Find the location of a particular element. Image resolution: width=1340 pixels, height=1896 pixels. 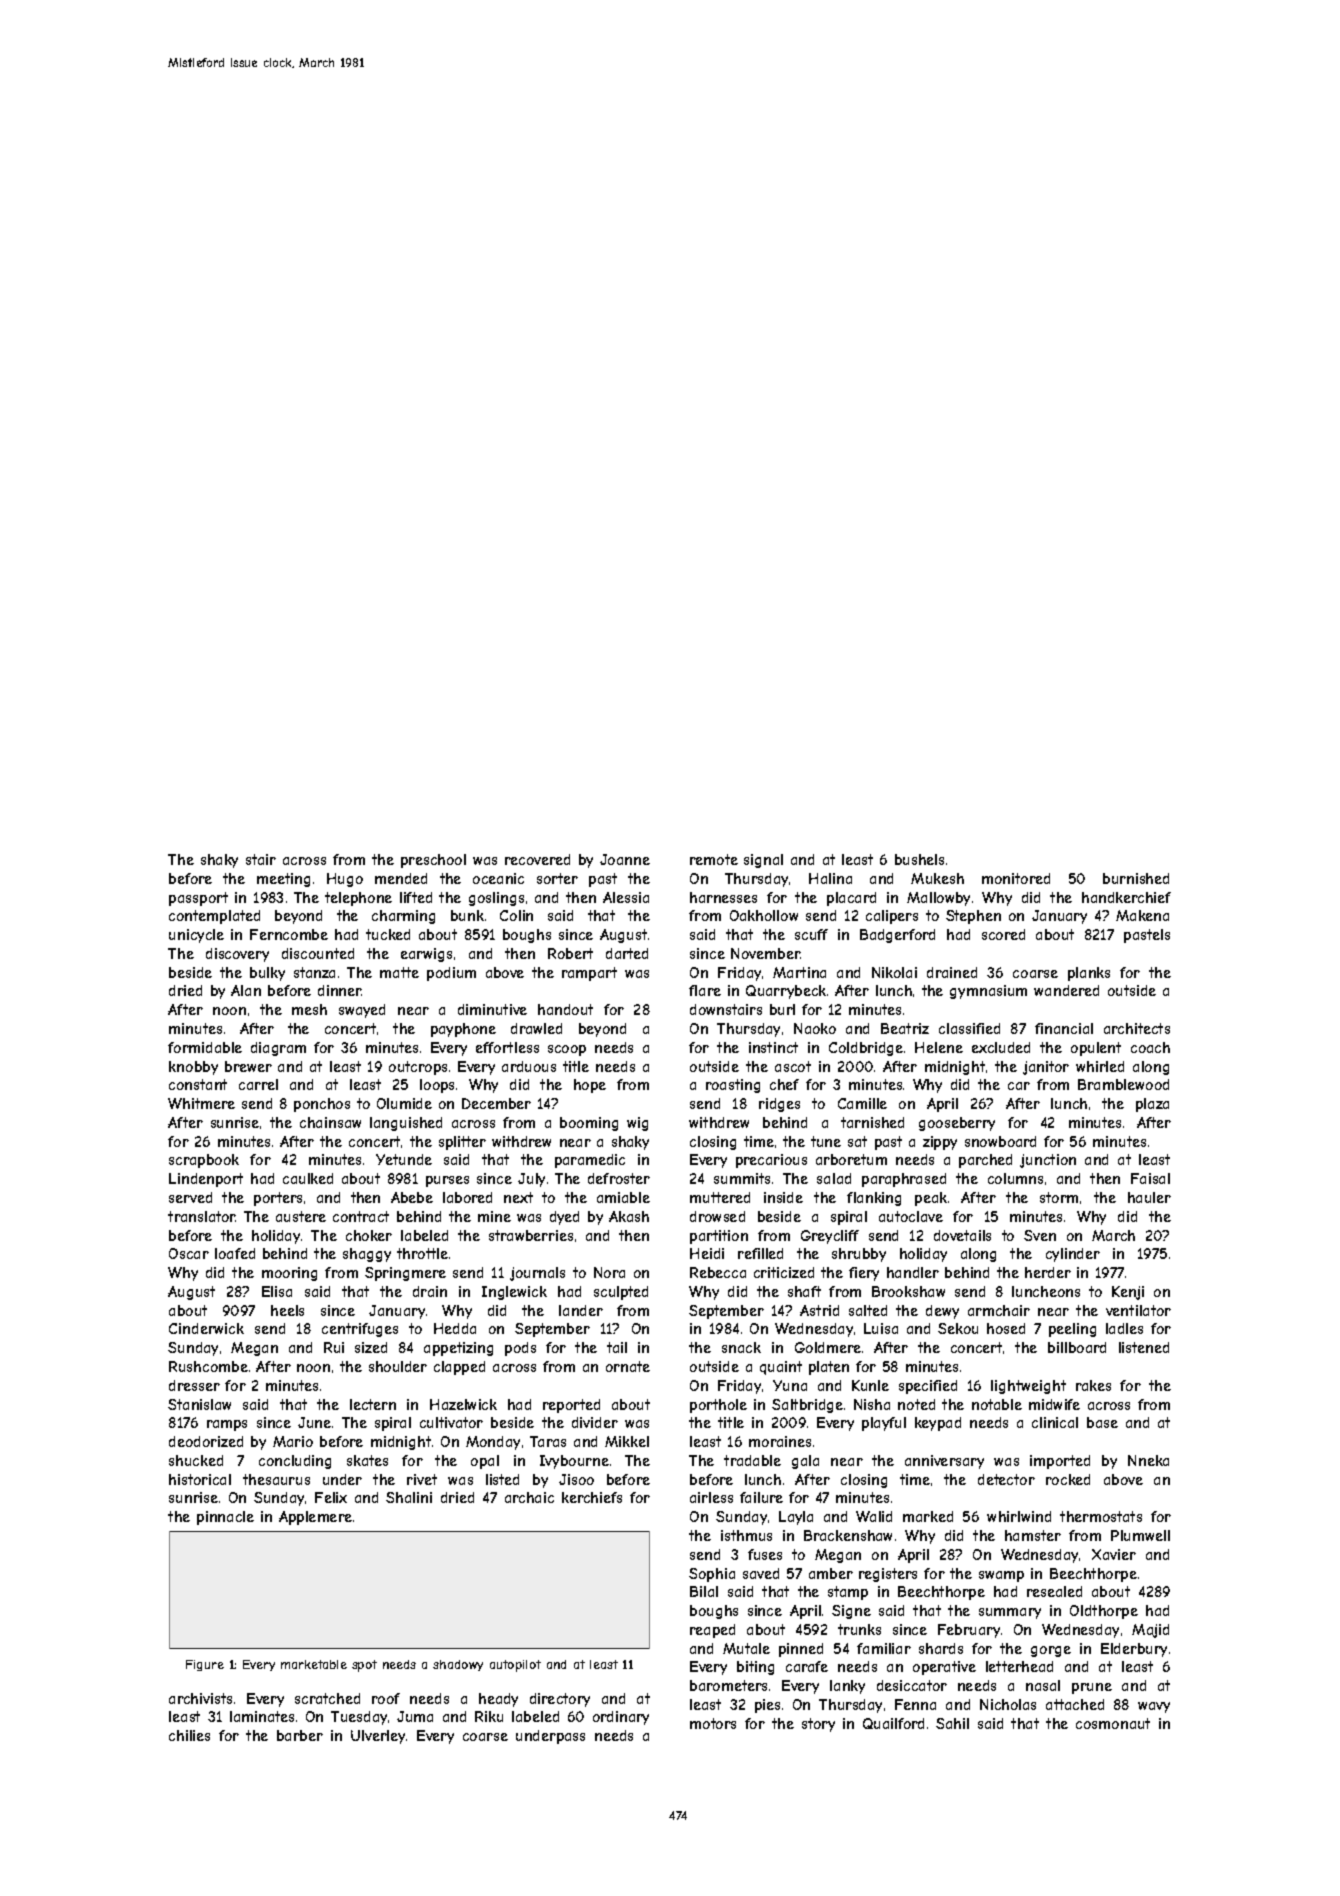

bushels is located at coordinates (919, 859).
